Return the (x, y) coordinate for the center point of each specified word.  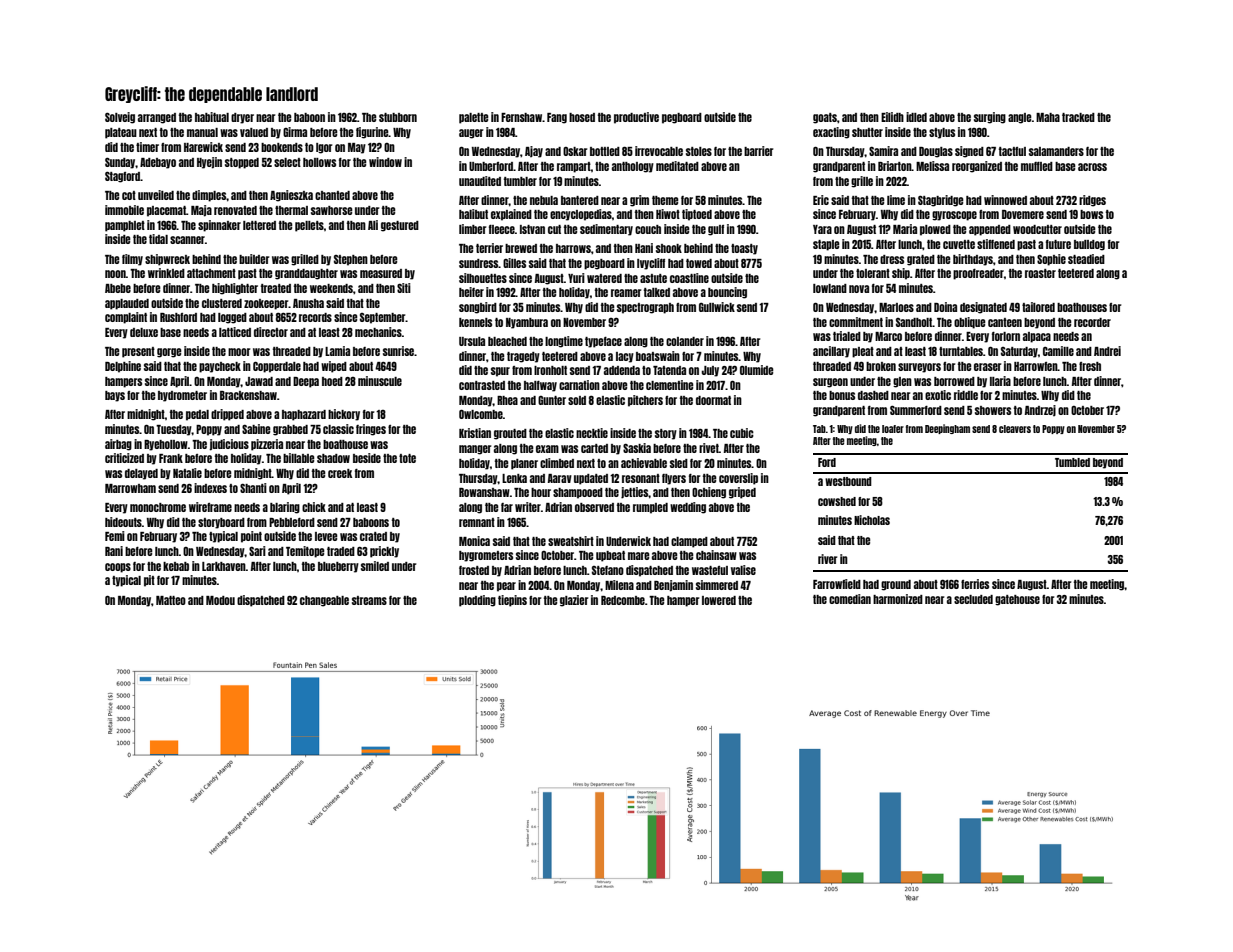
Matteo (171, 600)
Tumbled (1072, 462)
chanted (332, 195)
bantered (580, 200)
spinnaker (219, 226)
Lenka (514, 478)
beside (367, 458)
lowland (830, 288)
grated (921, 260)
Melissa (932, 166)
